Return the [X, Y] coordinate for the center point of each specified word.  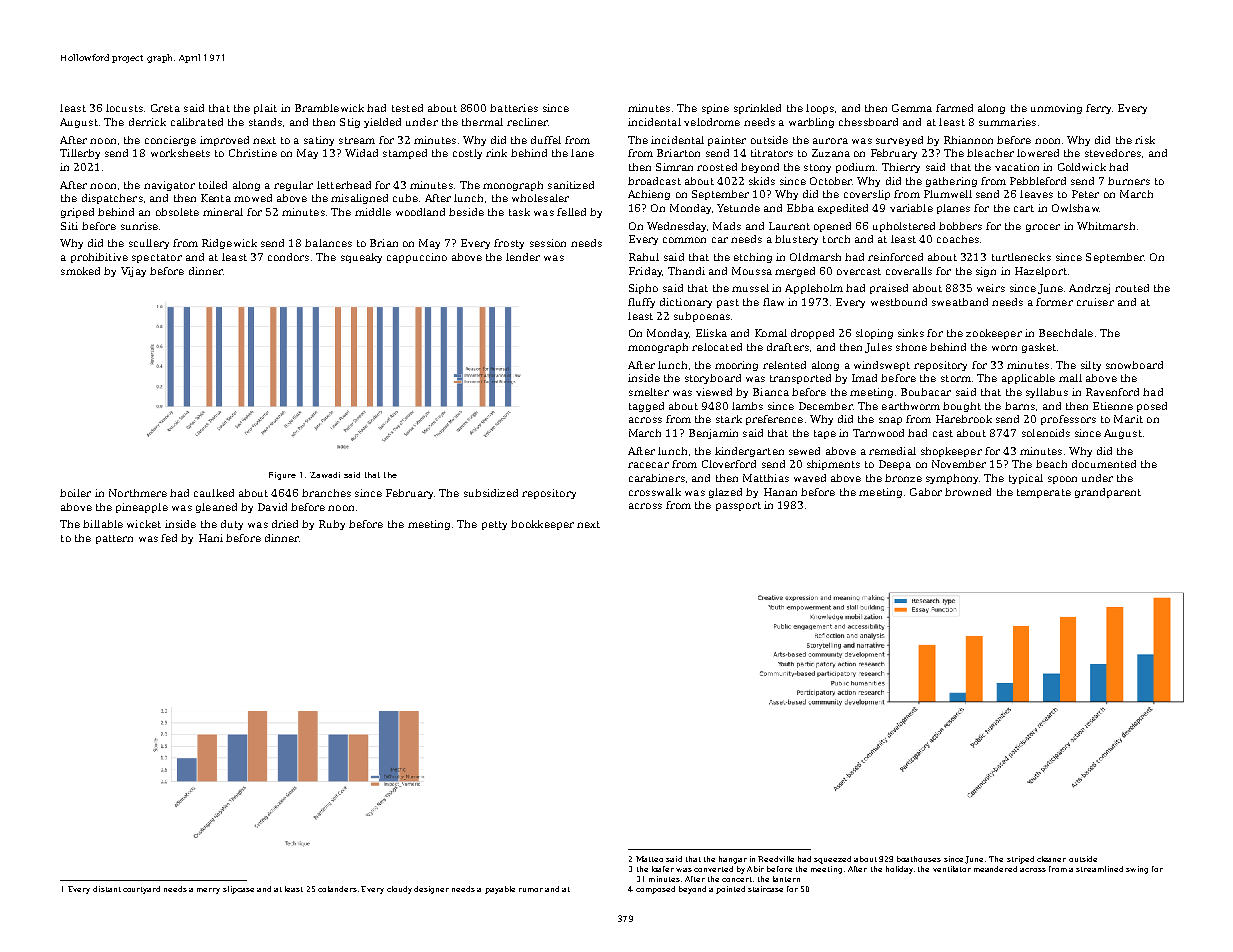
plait [265, 109]
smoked [80, 271]
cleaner [1051, 859]
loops [820, 109]
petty [494, 525]
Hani [211, 538]
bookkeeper [542, 525]
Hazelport [1041, 272]
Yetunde [738, 208]
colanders [337, 889]
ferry [1098, 109]
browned [968, 492]
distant [107, 889]
